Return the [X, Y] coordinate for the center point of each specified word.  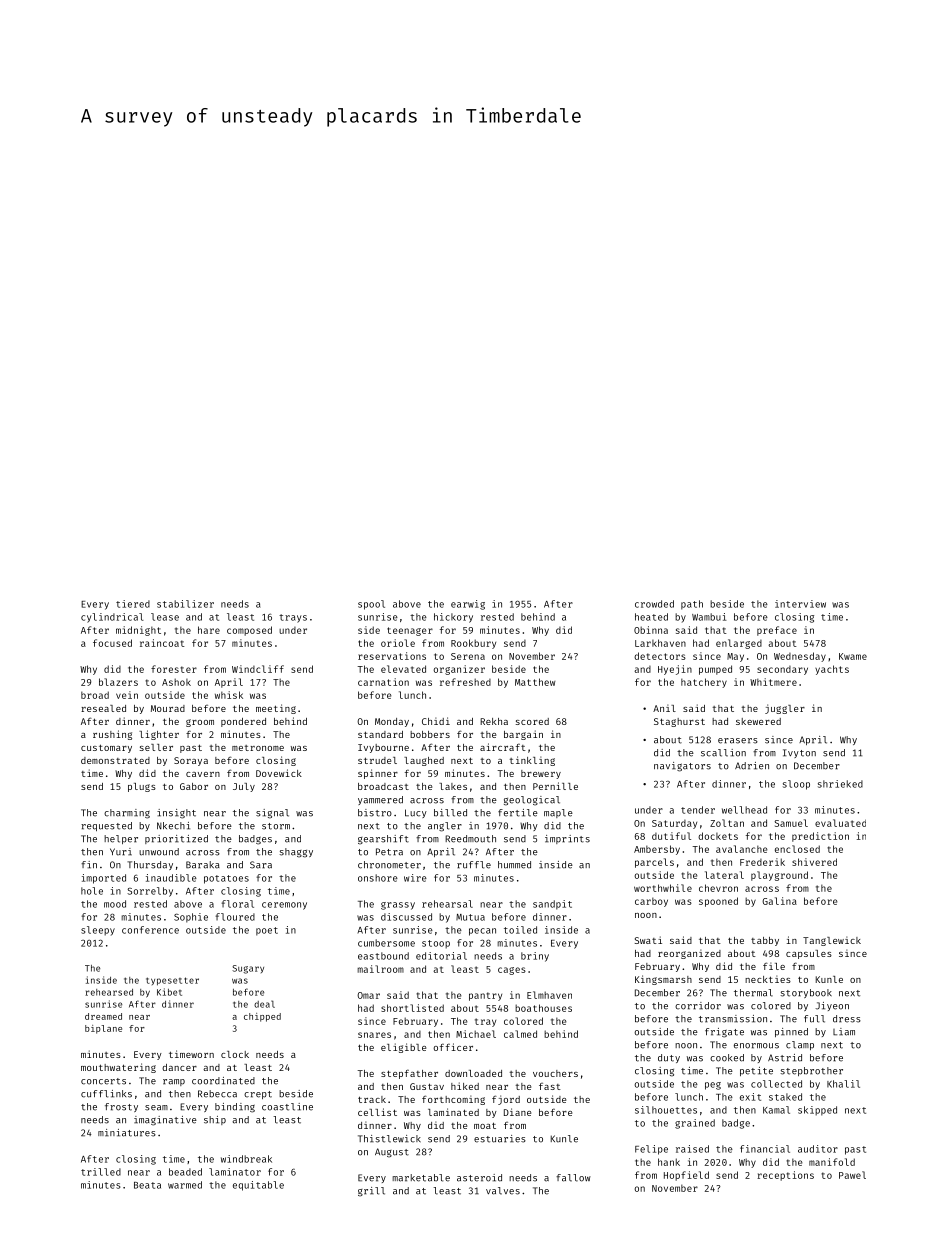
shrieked [840, 784]
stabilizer [185, 604]
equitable [258, 1186]
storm [276, 826]
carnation [383, 682]
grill [371, 1192]
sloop [796, 785]
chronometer [389, 865]
